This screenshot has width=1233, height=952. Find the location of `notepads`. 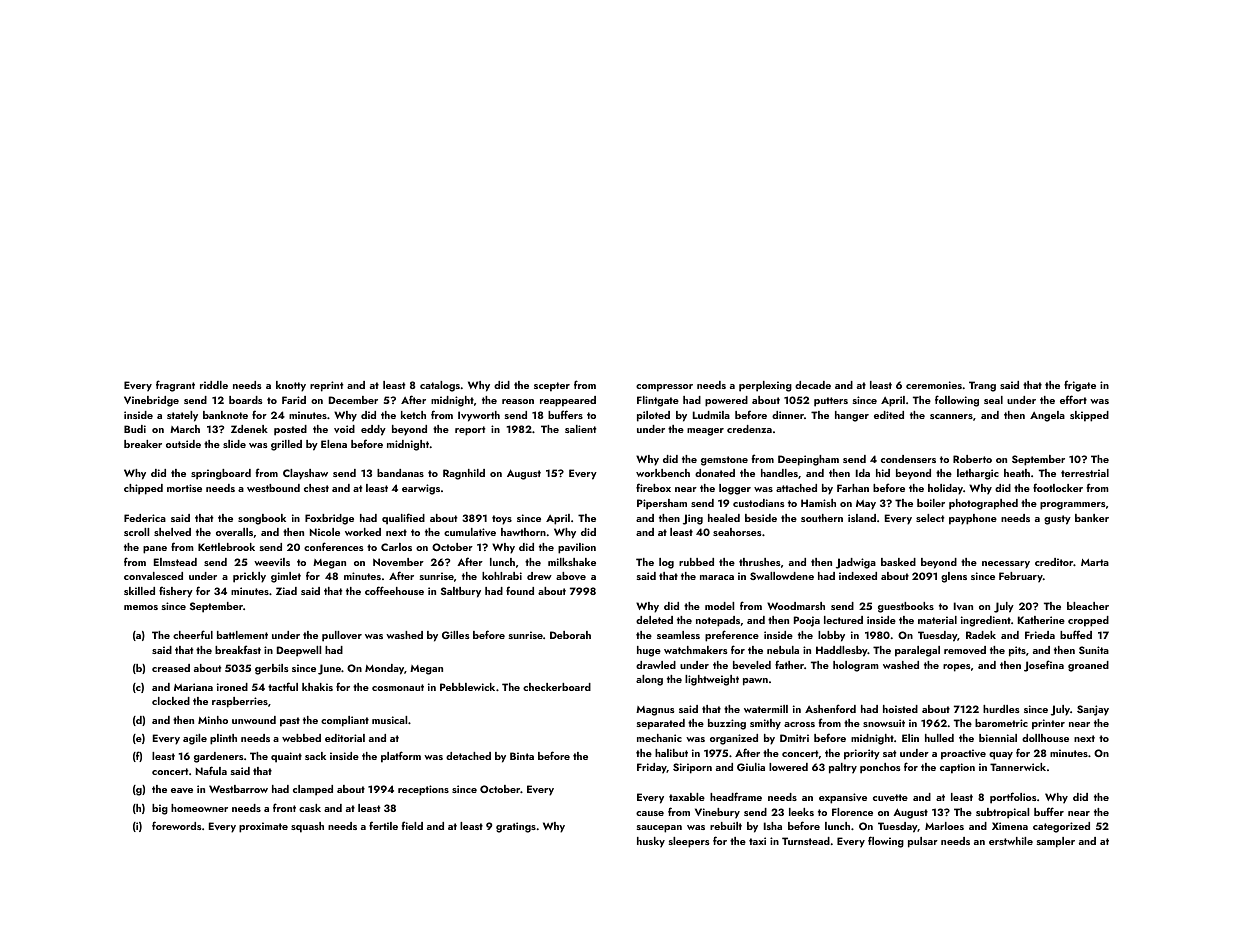

notepads is located at coordinates (718, 621).
